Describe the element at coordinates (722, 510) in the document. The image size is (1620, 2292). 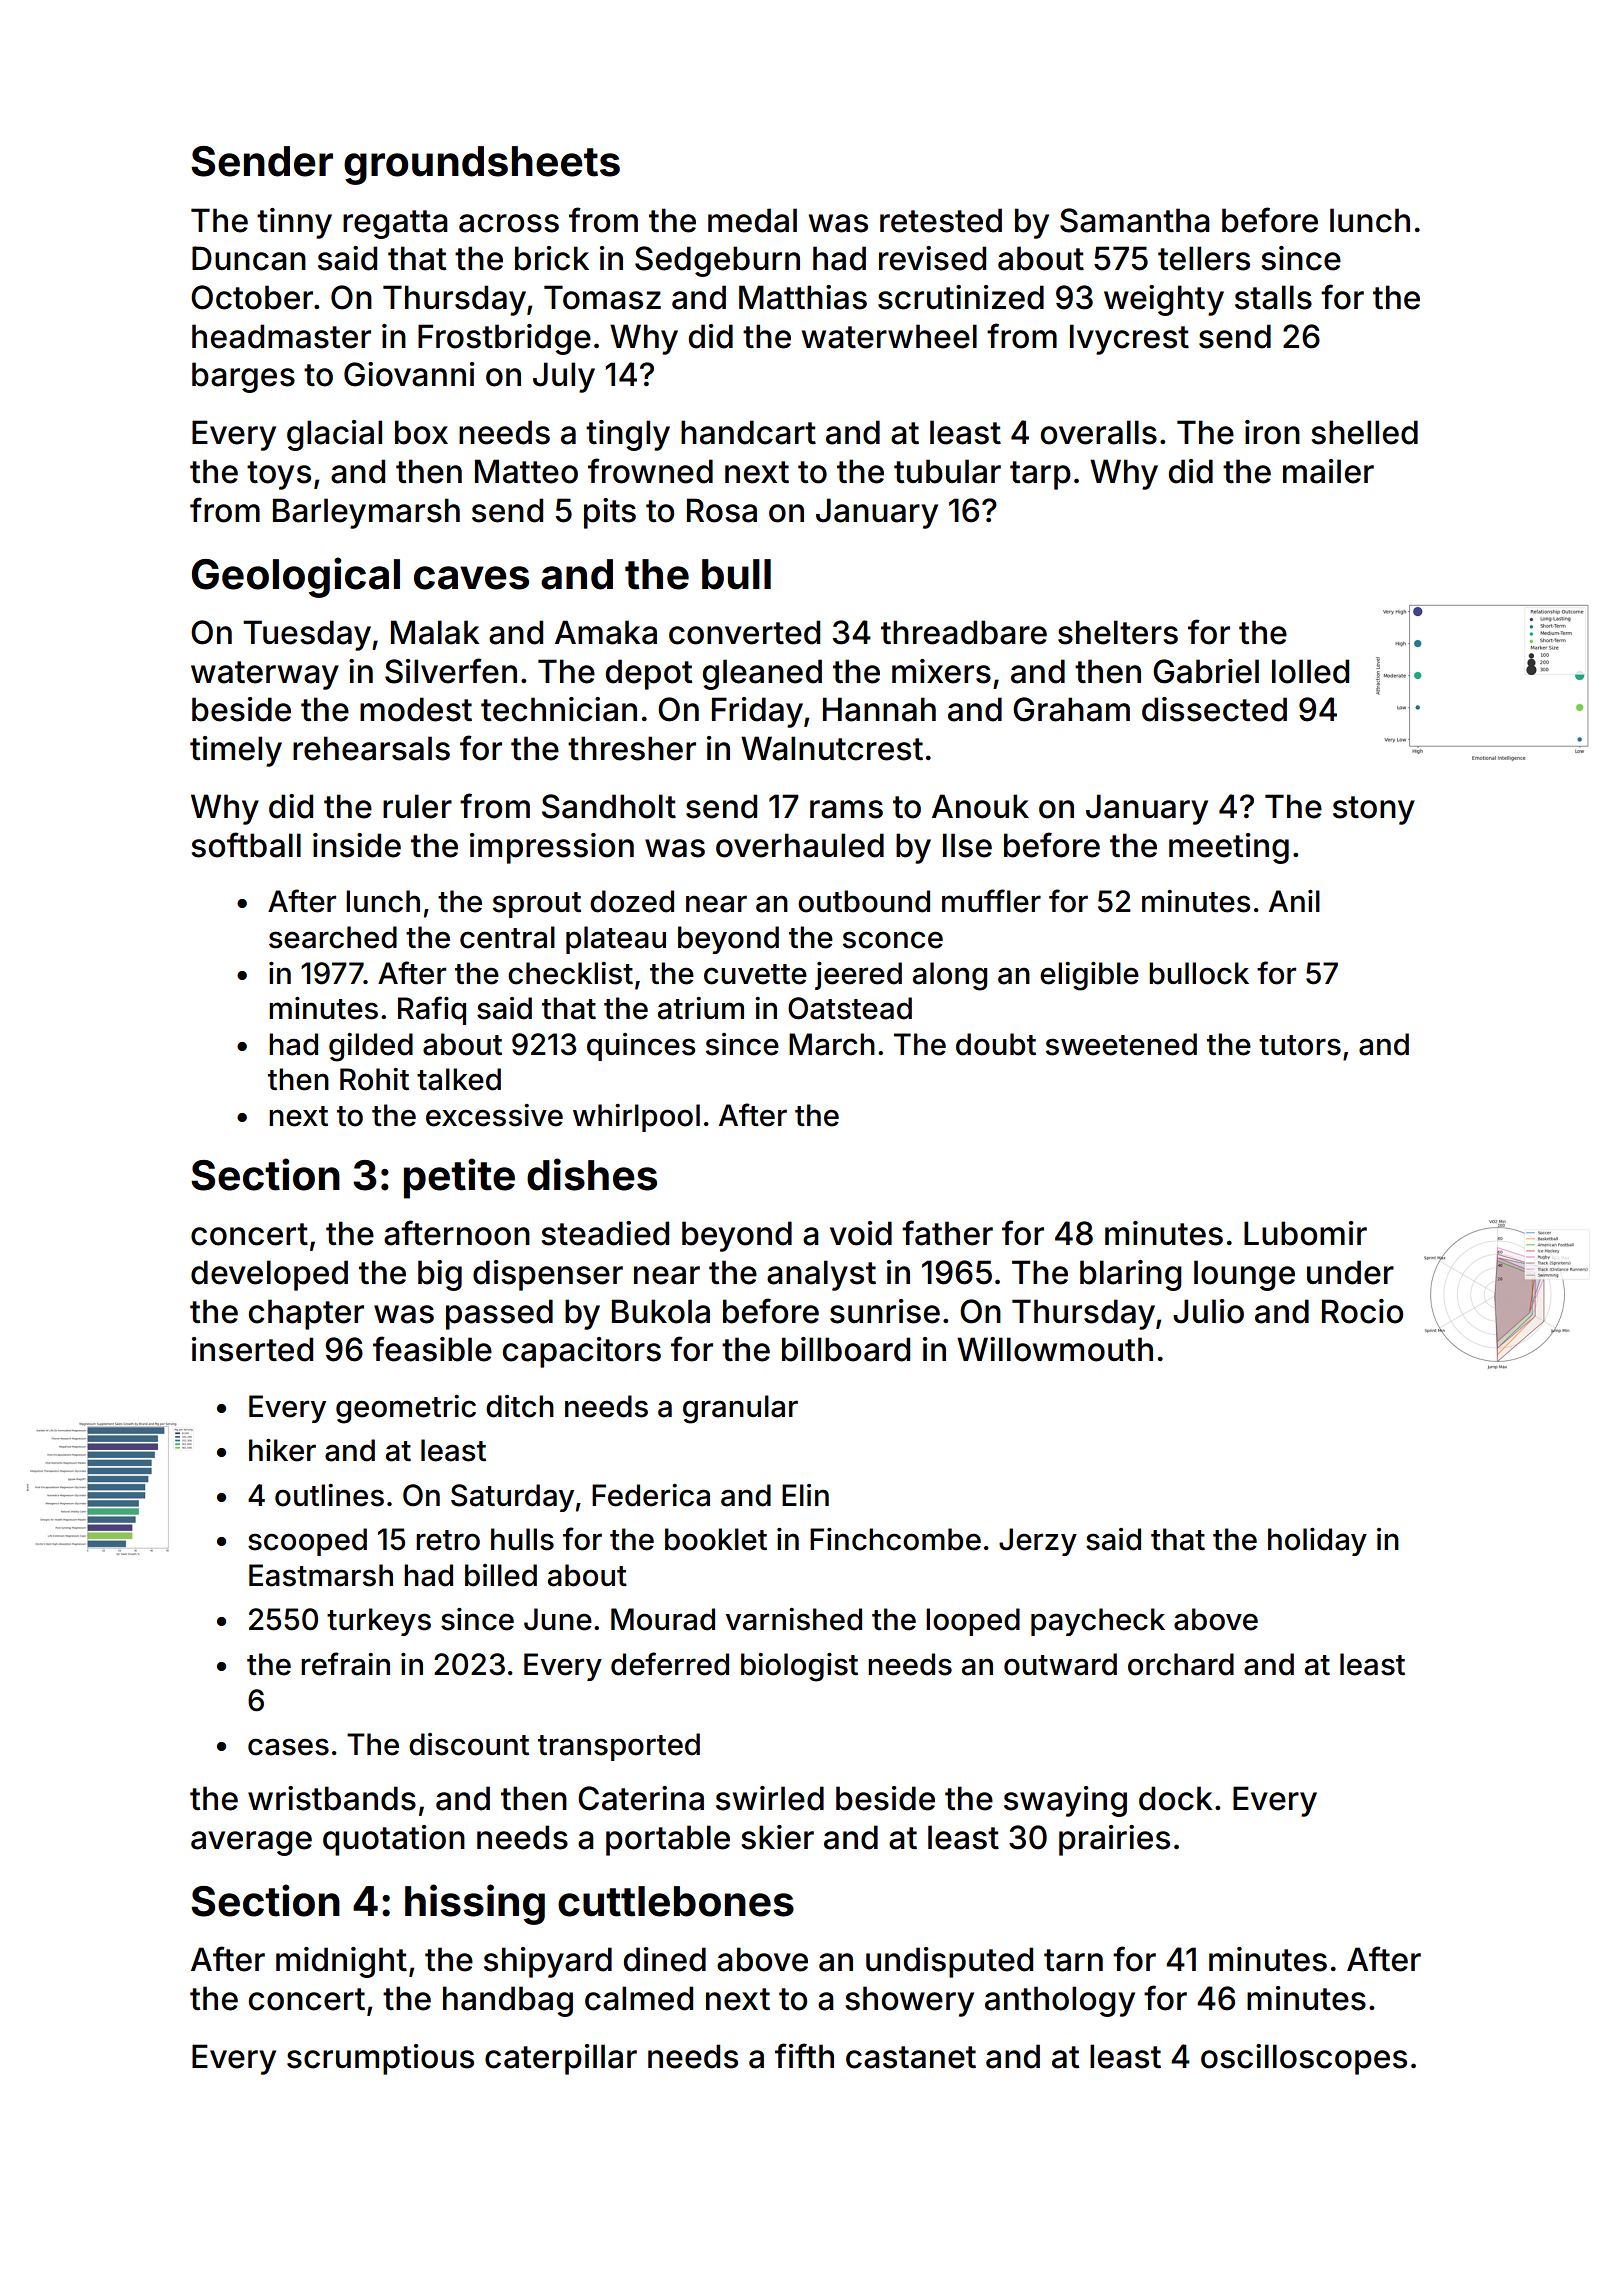
I see `Rosa` at that location.
